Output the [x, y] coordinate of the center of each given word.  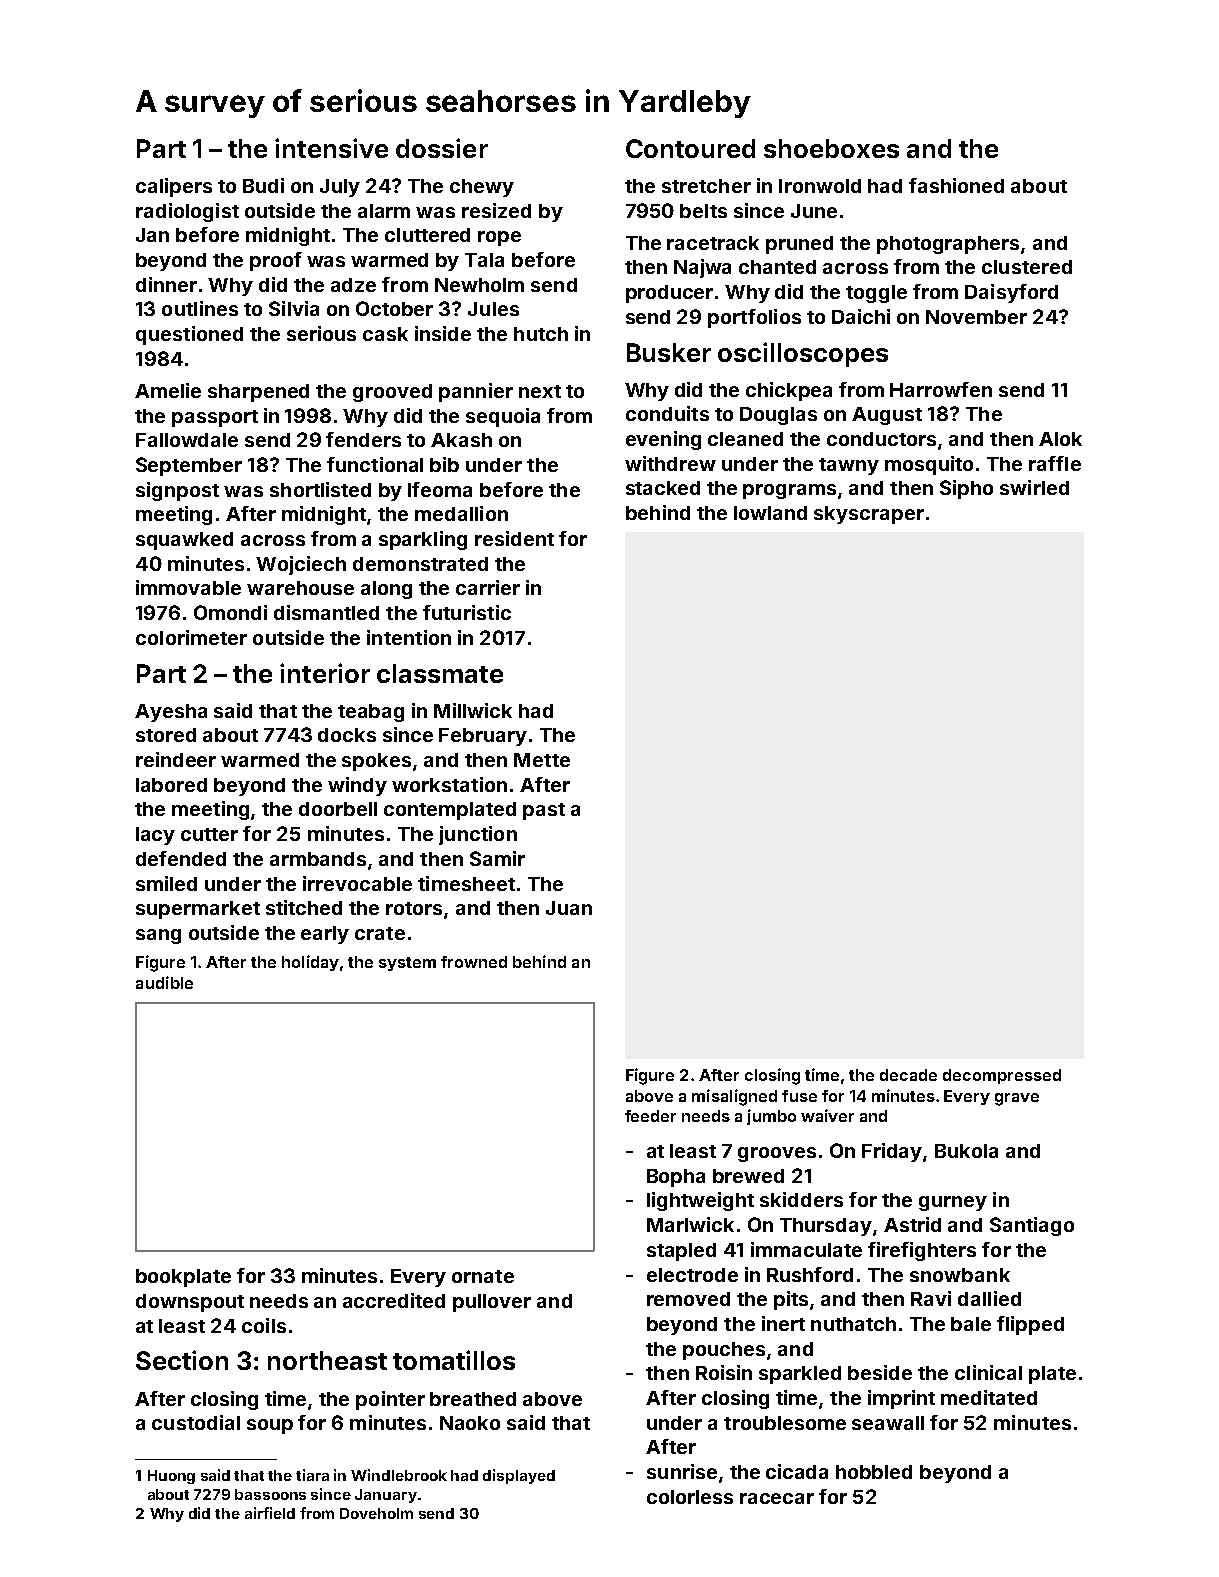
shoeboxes [831, 148]
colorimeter [191, 637]
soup [270, 1426]
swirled [1034, 487]
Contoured [690, 148]
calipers [174, 187]
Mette [542, 760]
